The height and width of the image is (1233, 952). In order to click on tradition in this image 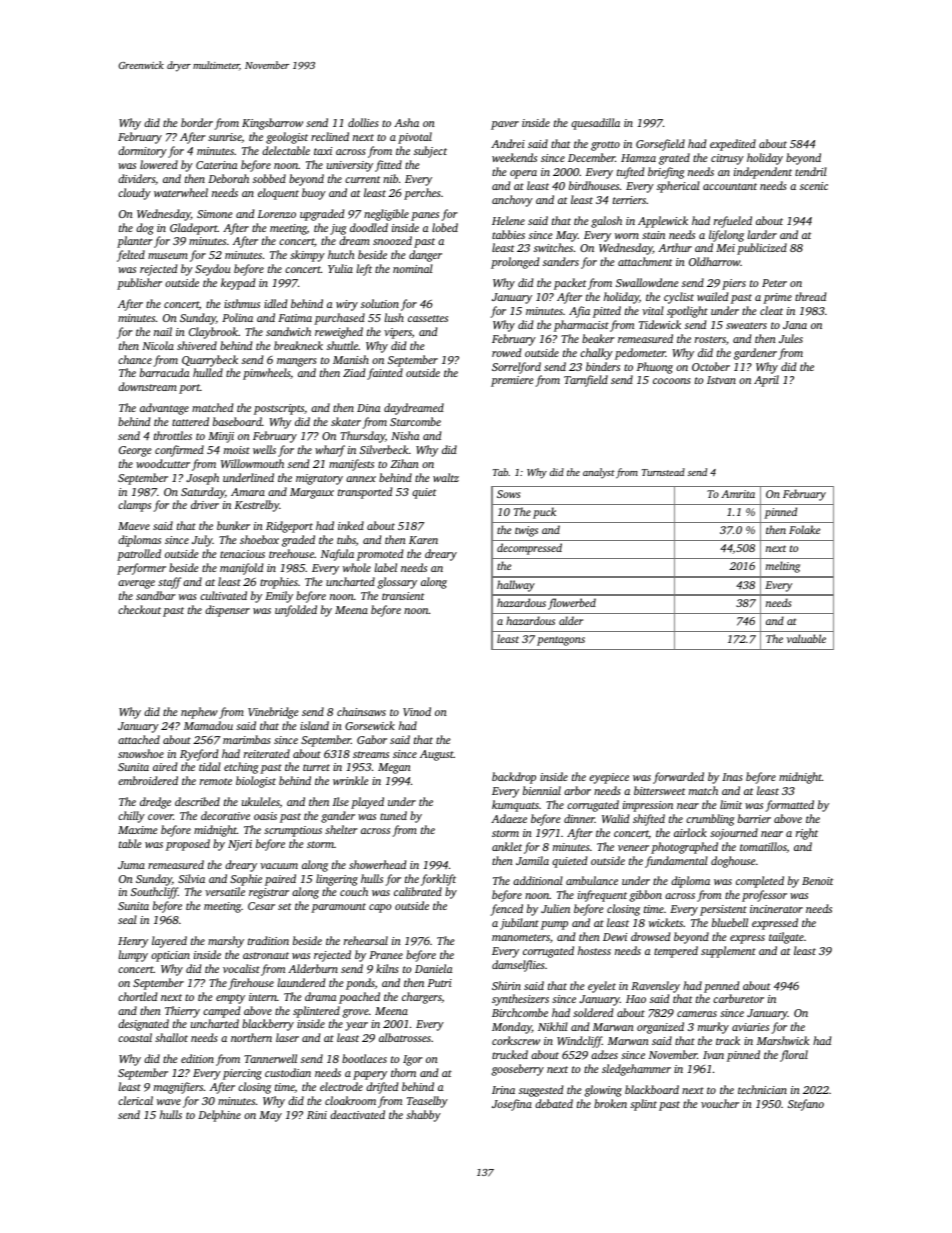, I will do `click(268, 940)`.
